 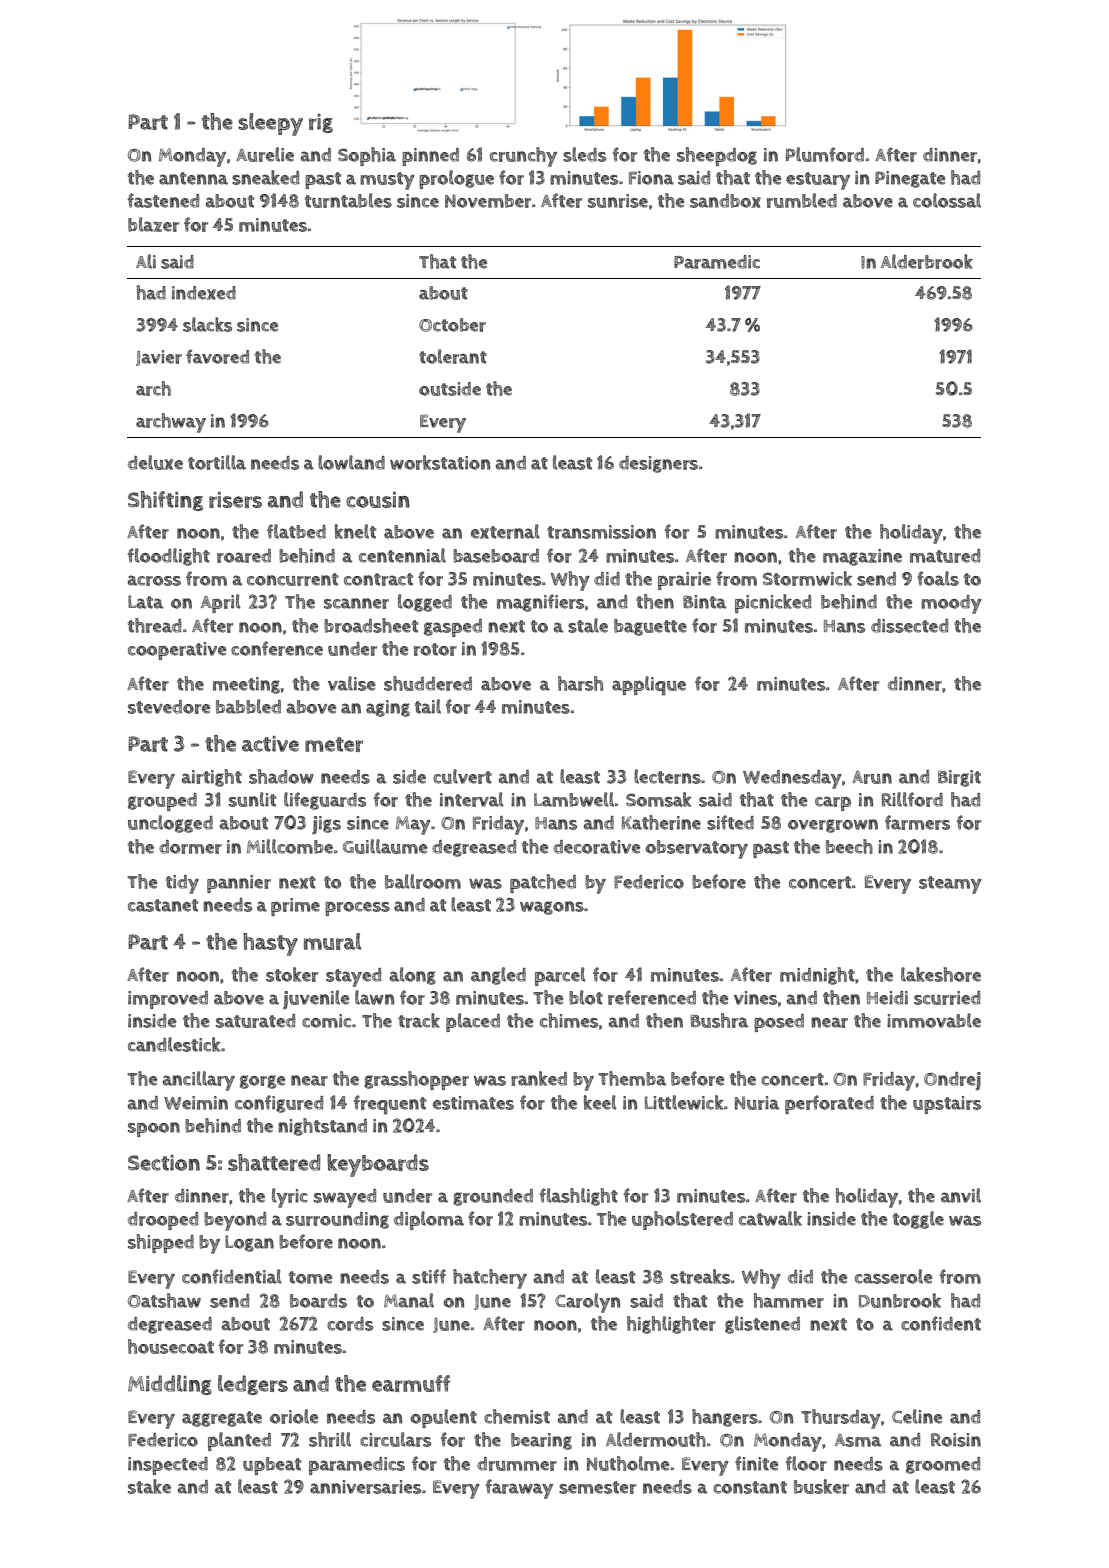 What do you see at coordinates (945, 556) in the screenshot?
I see `matured` at bounding box center [945, 556].
